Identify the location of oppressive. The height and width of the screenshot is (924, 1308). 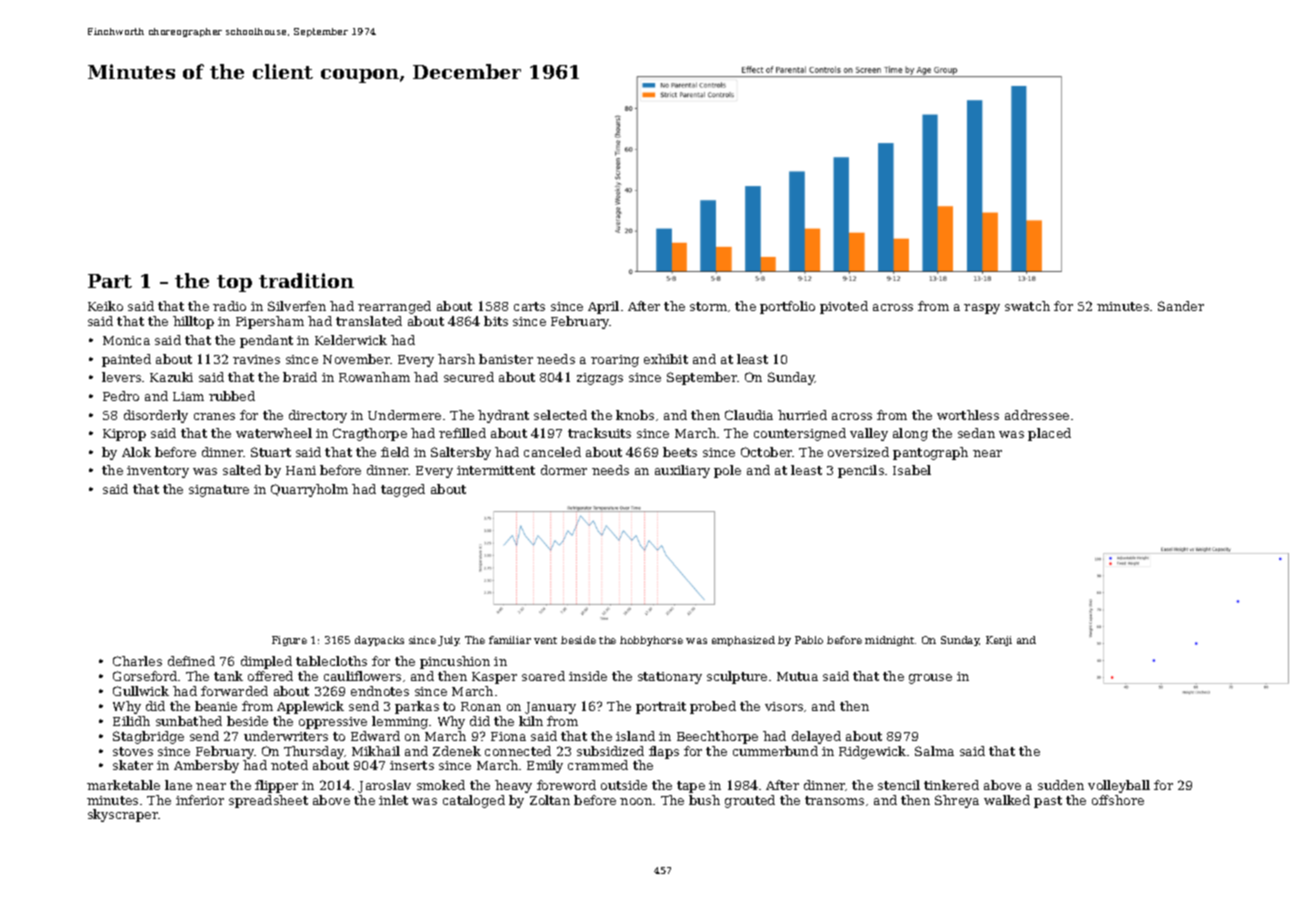
(333, 723).
